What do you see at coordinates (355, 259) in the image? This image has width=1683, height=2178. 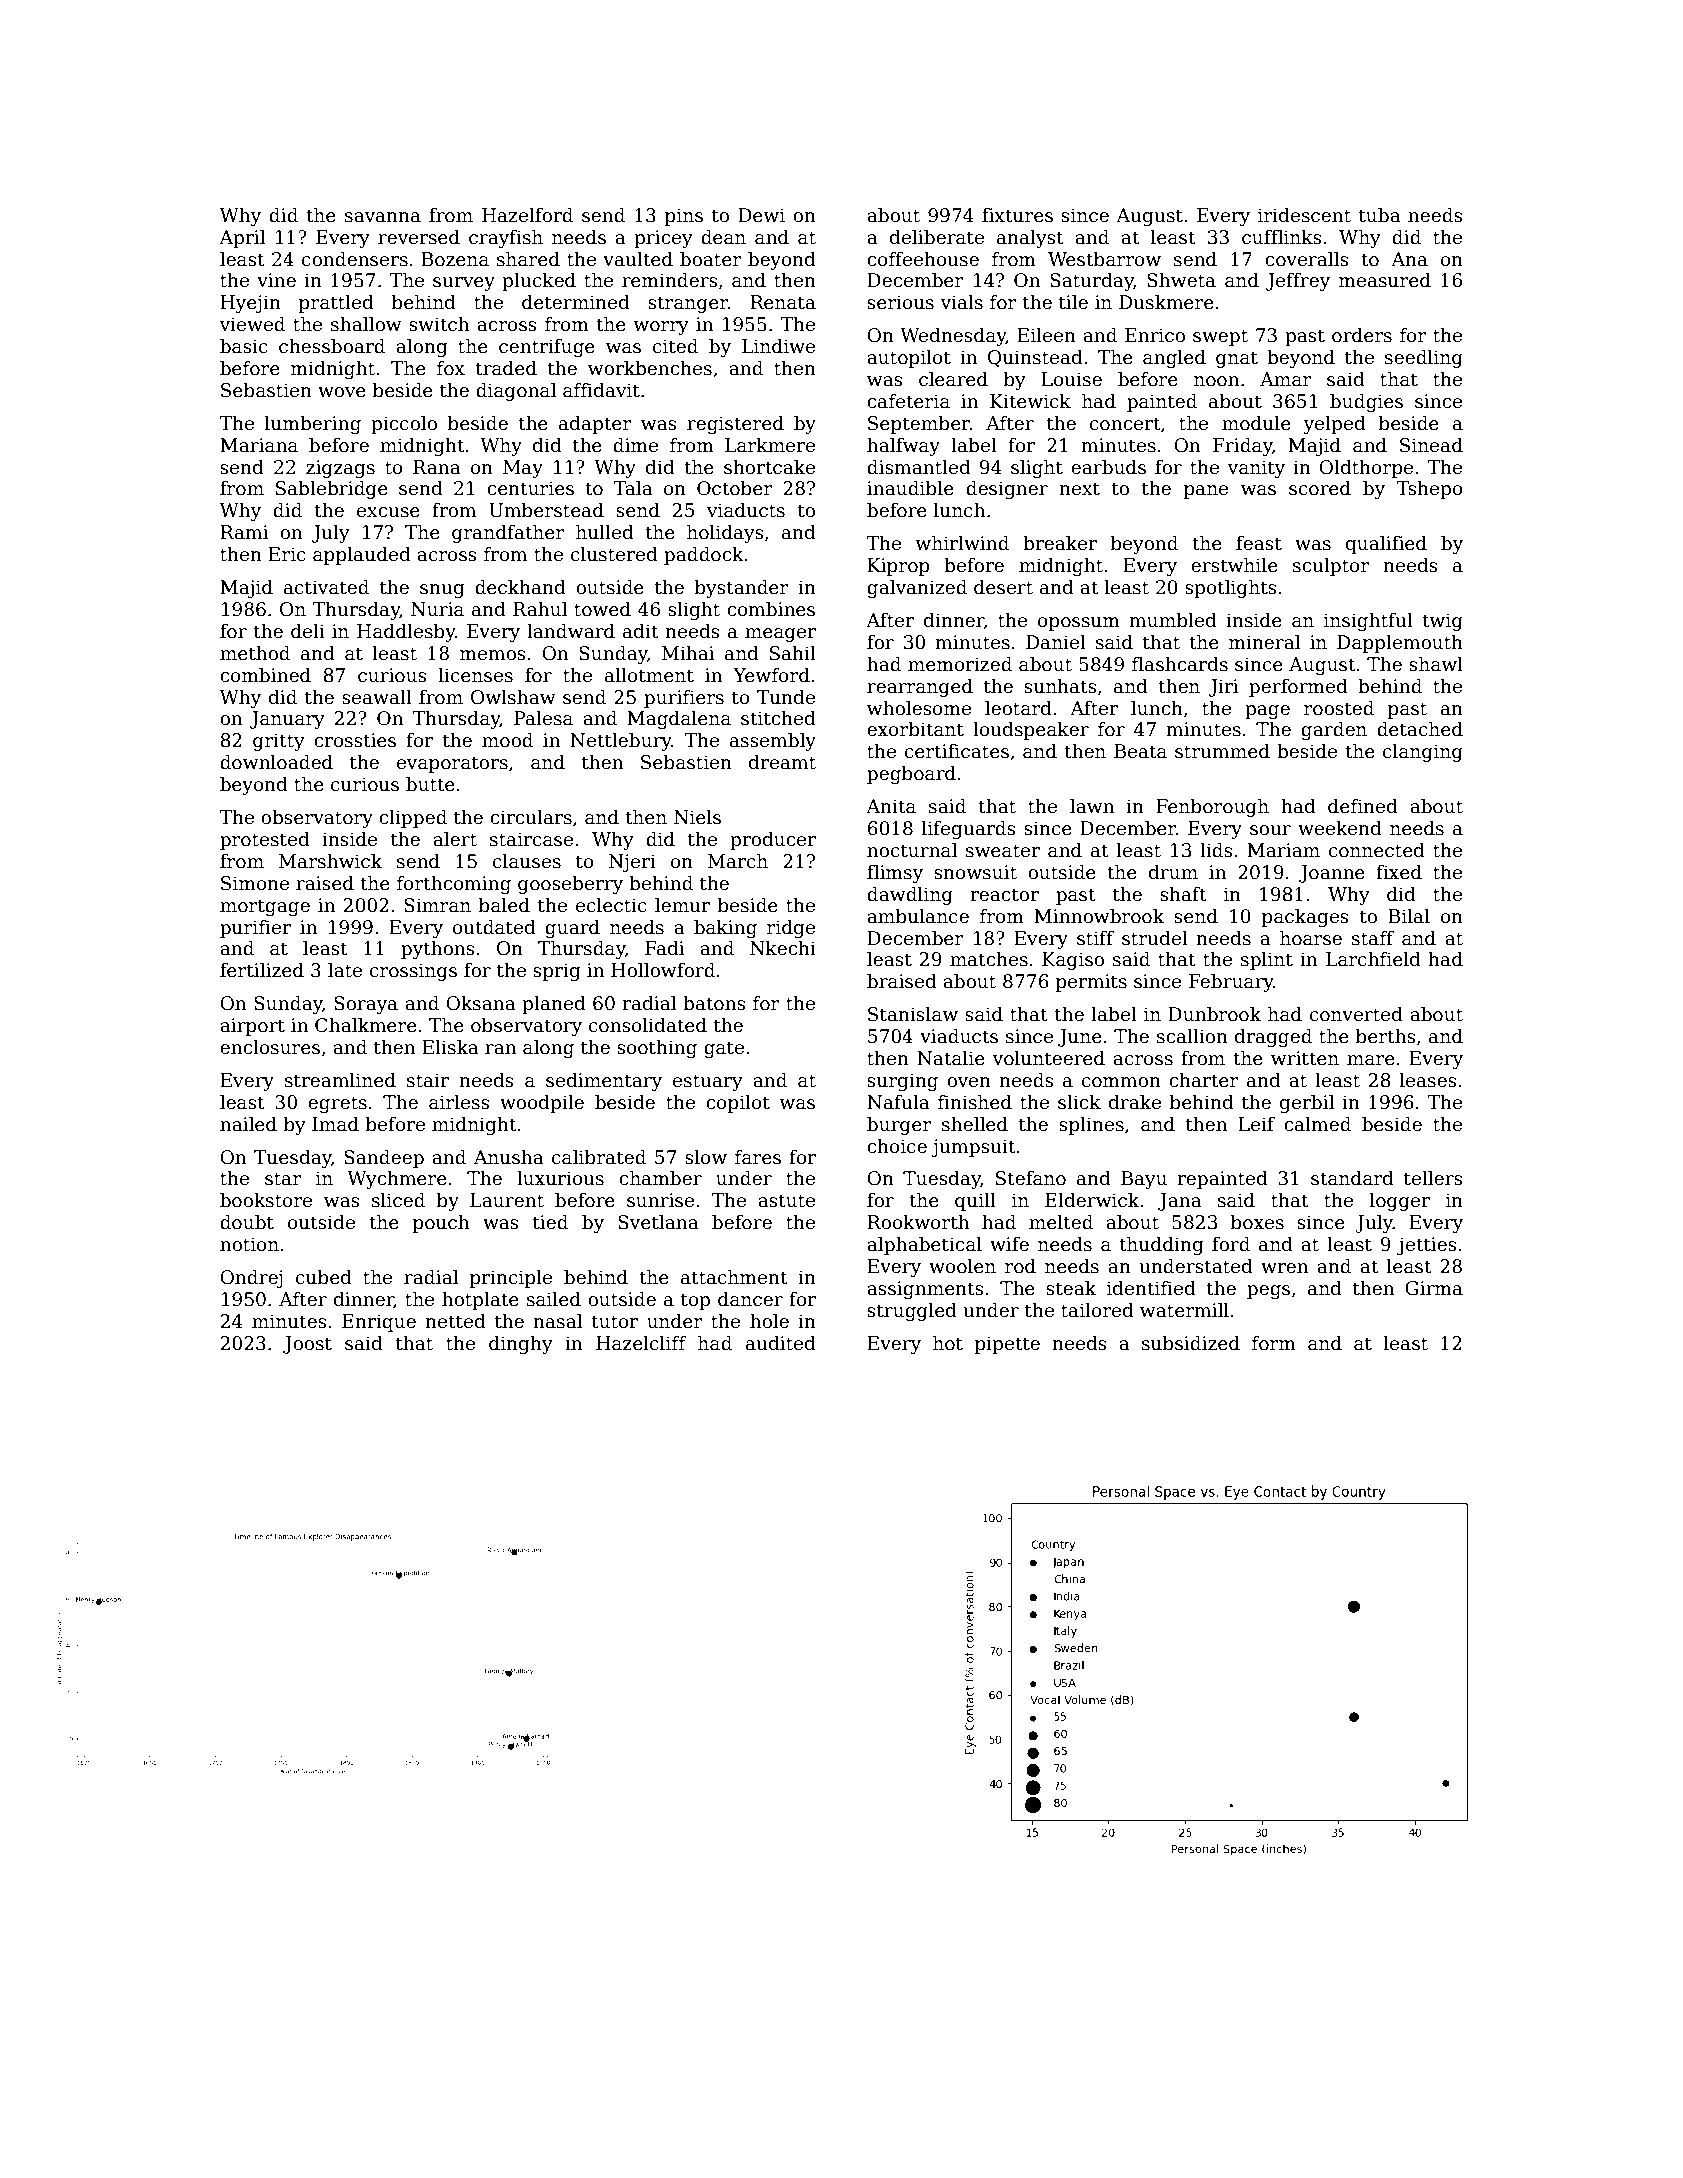 I see `condensers` at bounding box center [355, 259].
